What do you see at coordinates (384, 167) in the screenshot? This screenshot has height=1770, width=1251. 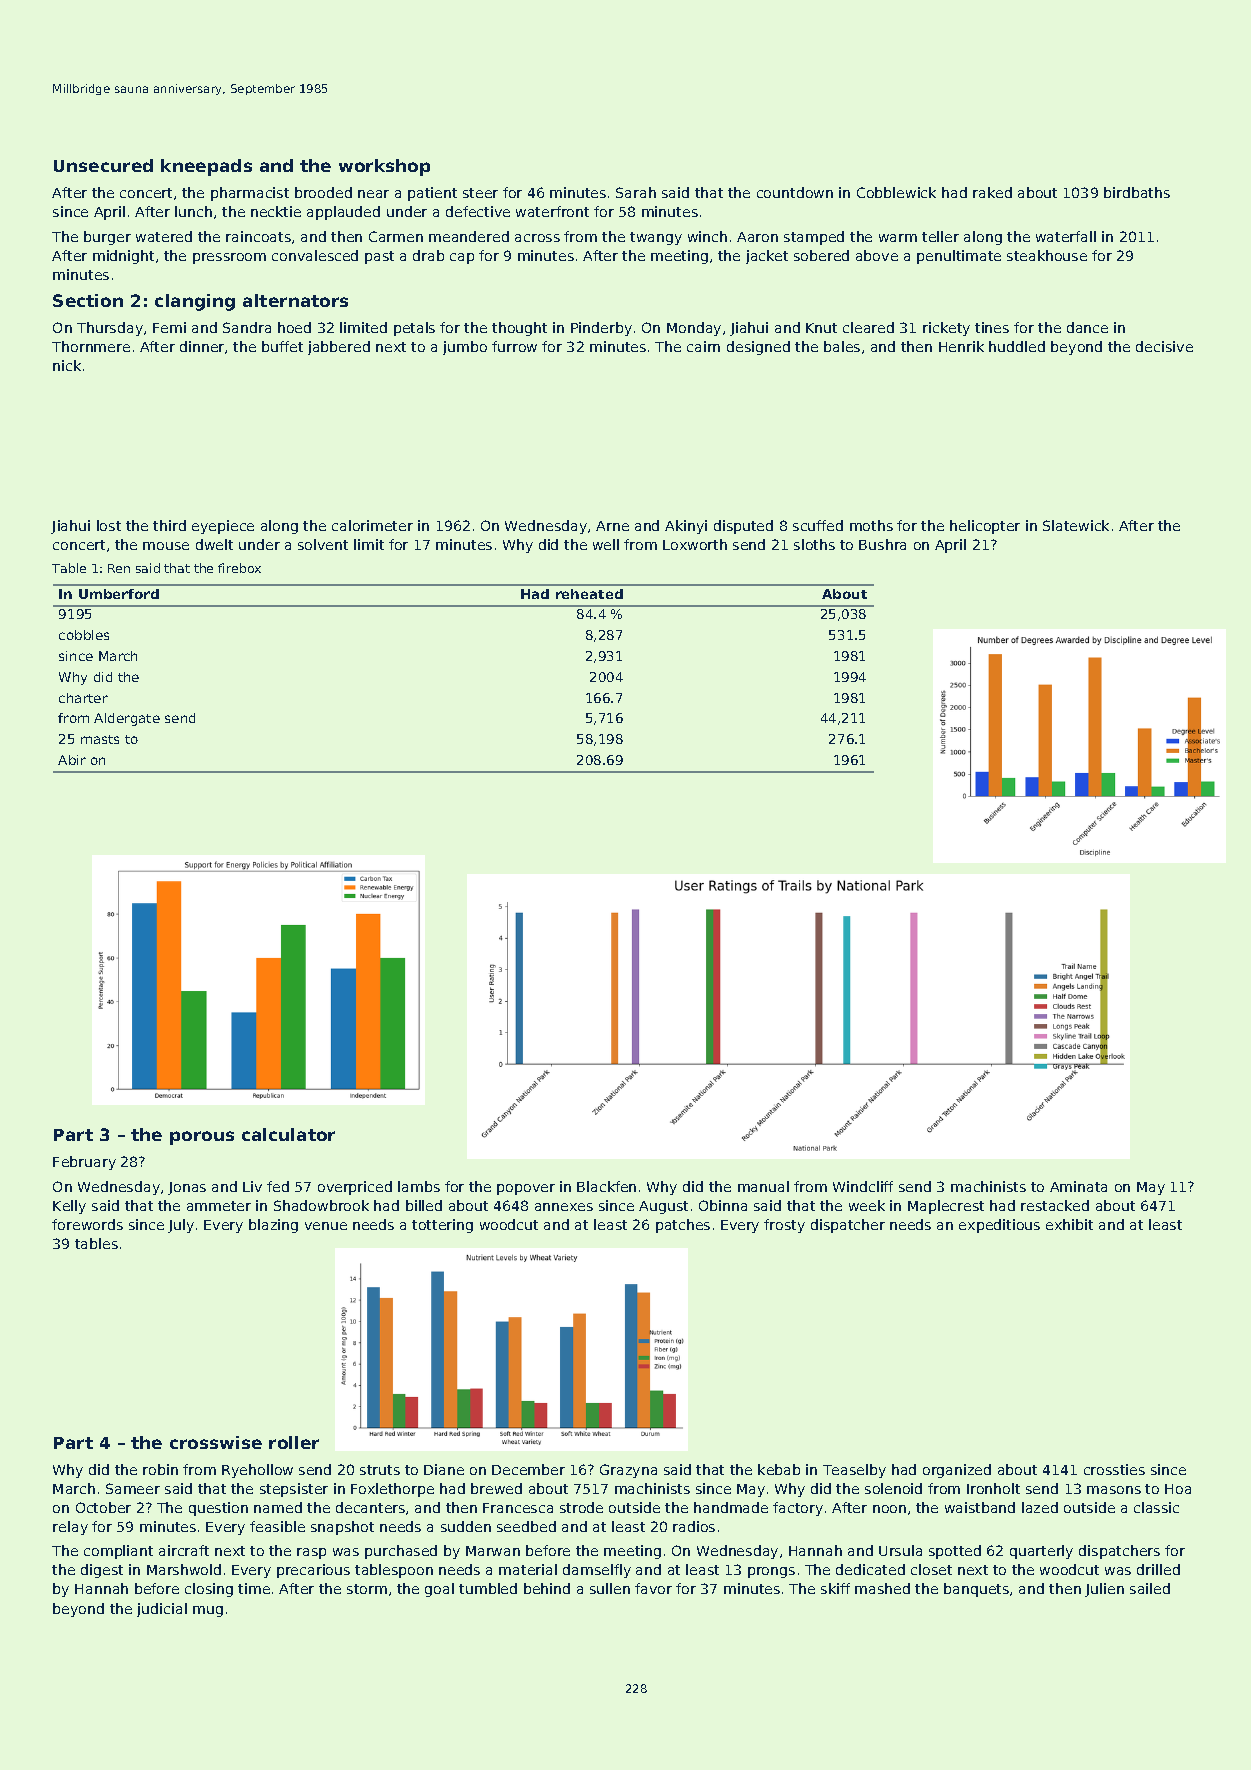 I see `workshop` at bounding box center [384, 167].
